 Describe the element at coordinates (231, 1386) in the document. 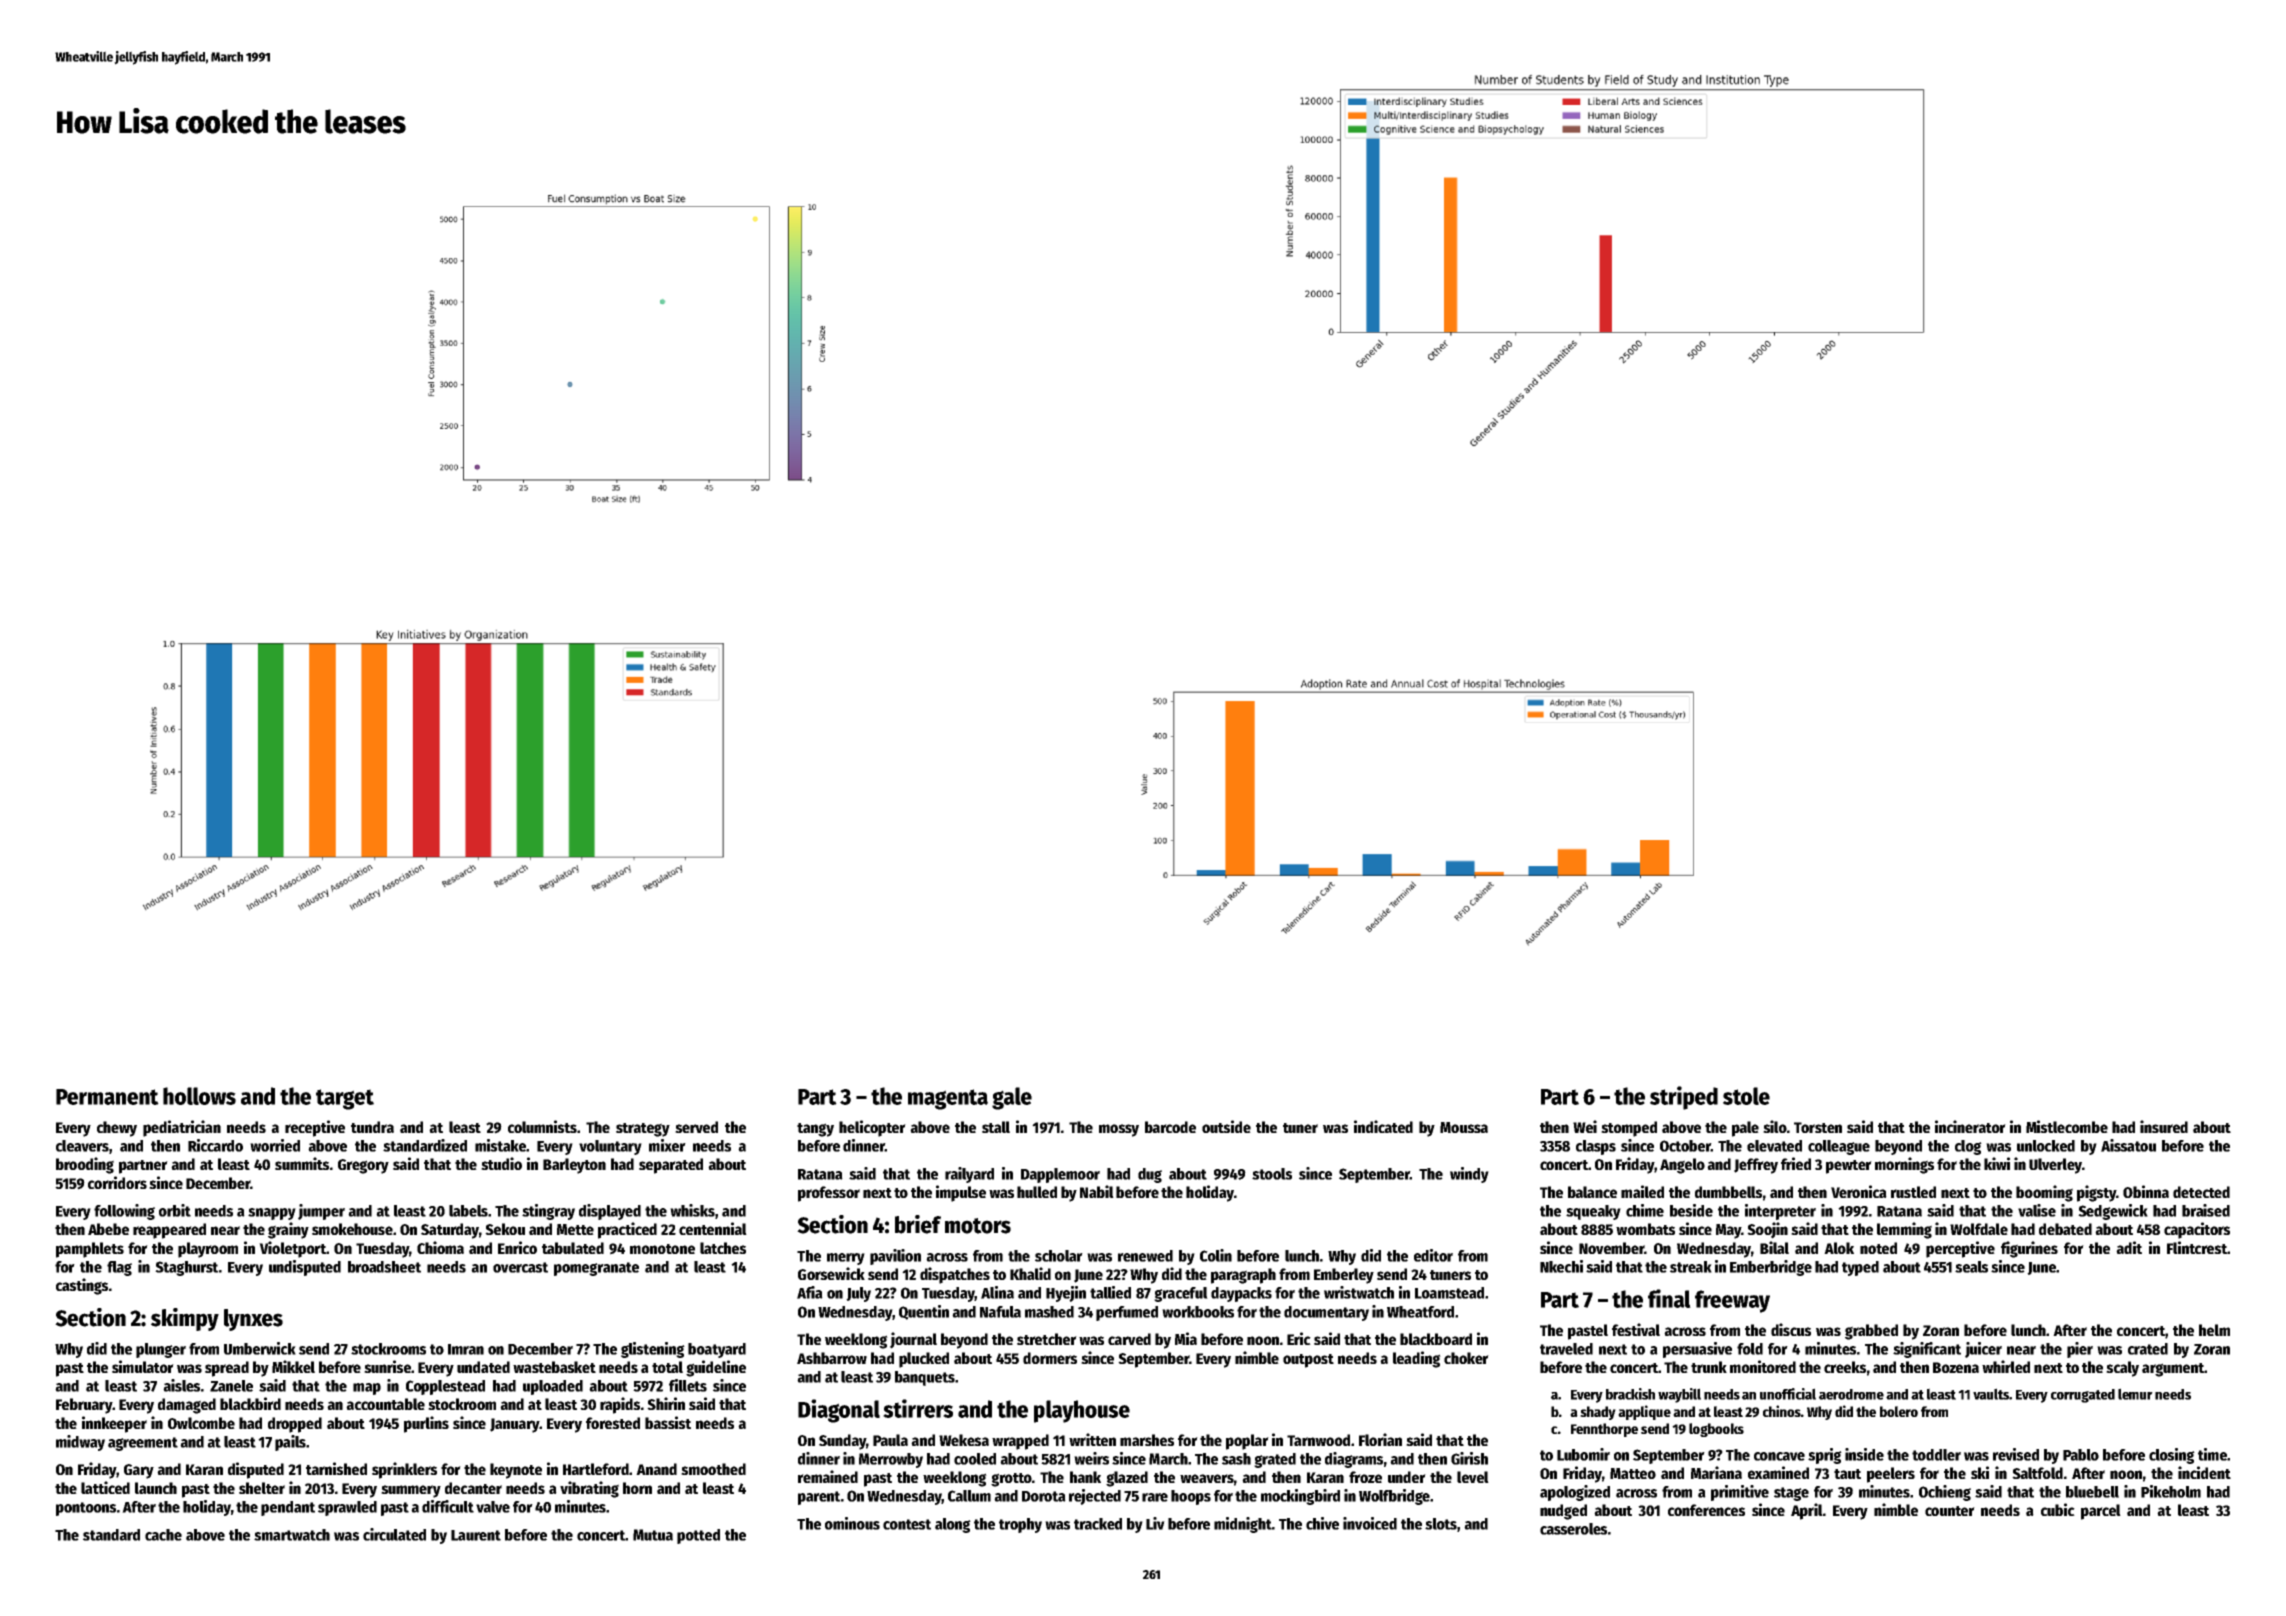

I see `Zanele` at that location.
